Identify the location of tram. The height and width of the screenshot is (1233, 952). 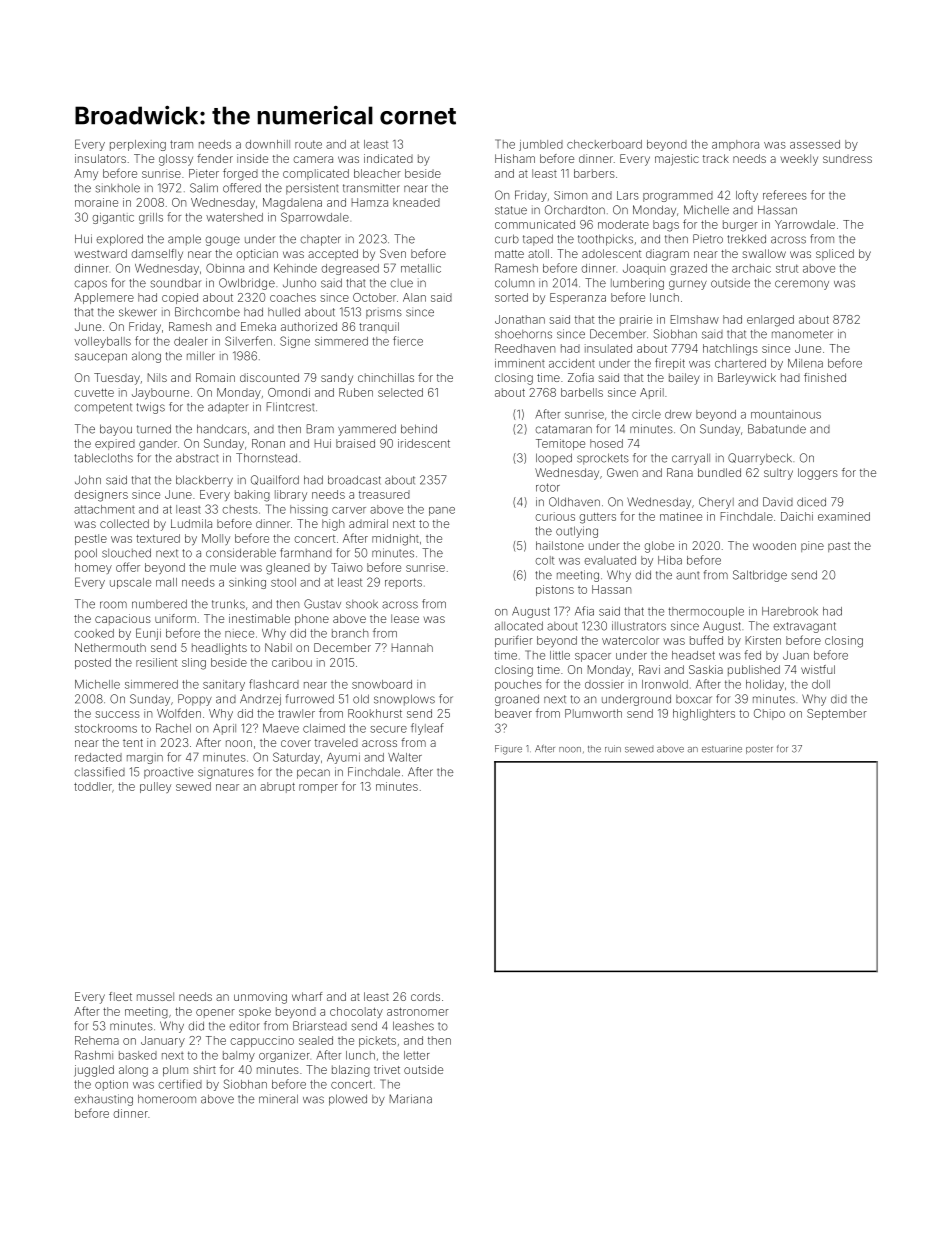
(181, 144).
